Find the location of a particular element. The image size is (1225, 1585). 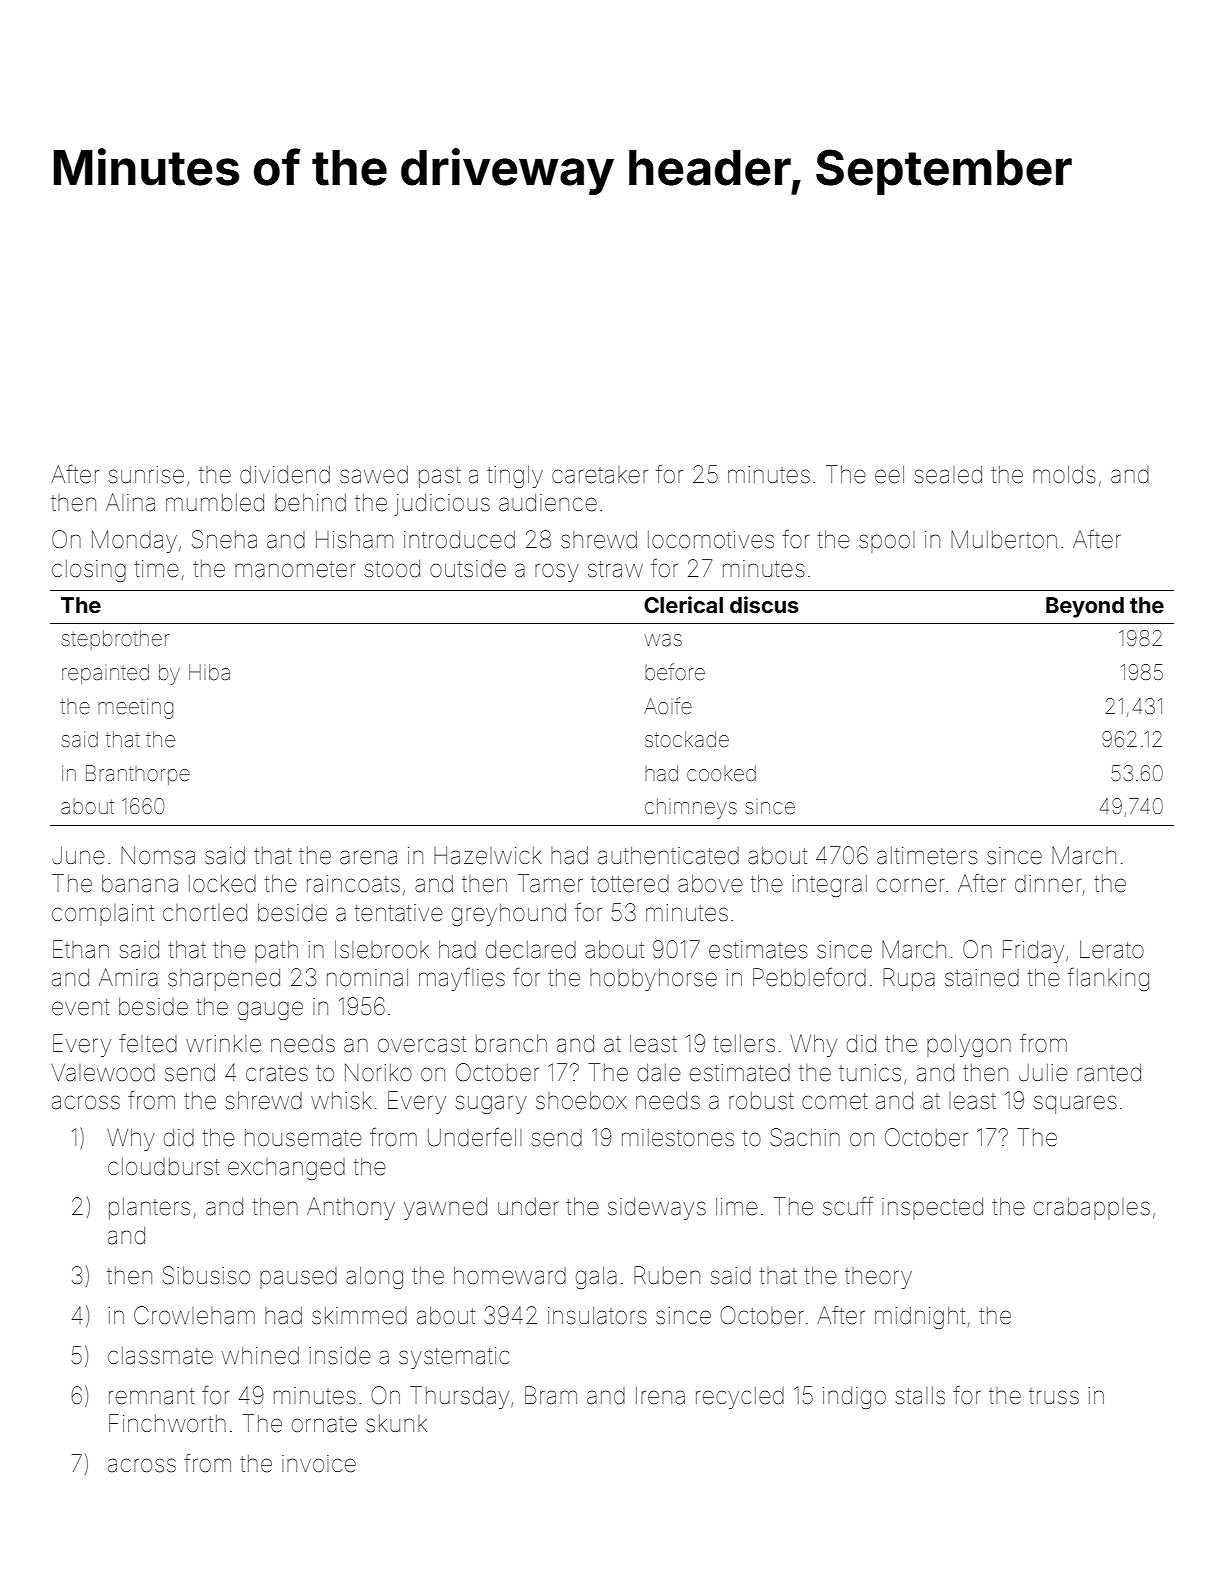

arena is located at coordinates (368, 857).
